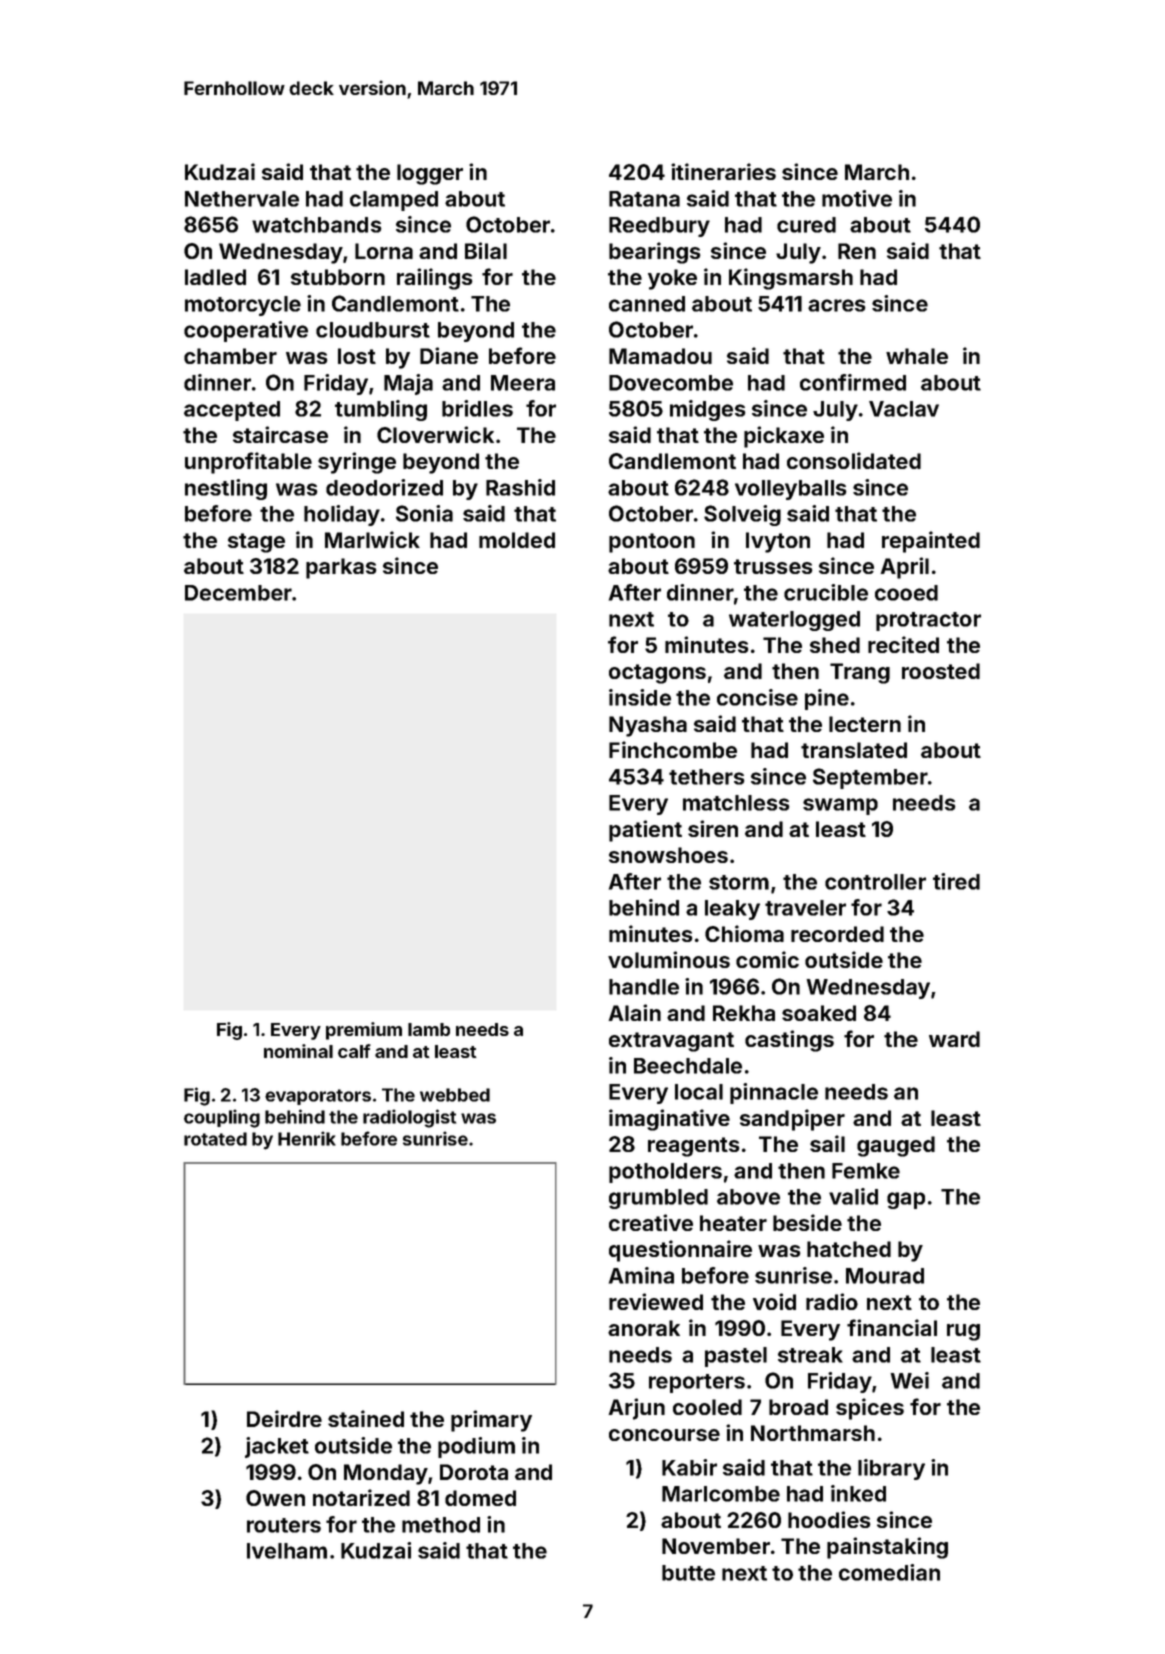 The height and width of the screenshot is (1654, 1165). Describe the element at coordinates (520, 487) in the screenshot. I see `Rashid` at that location.
